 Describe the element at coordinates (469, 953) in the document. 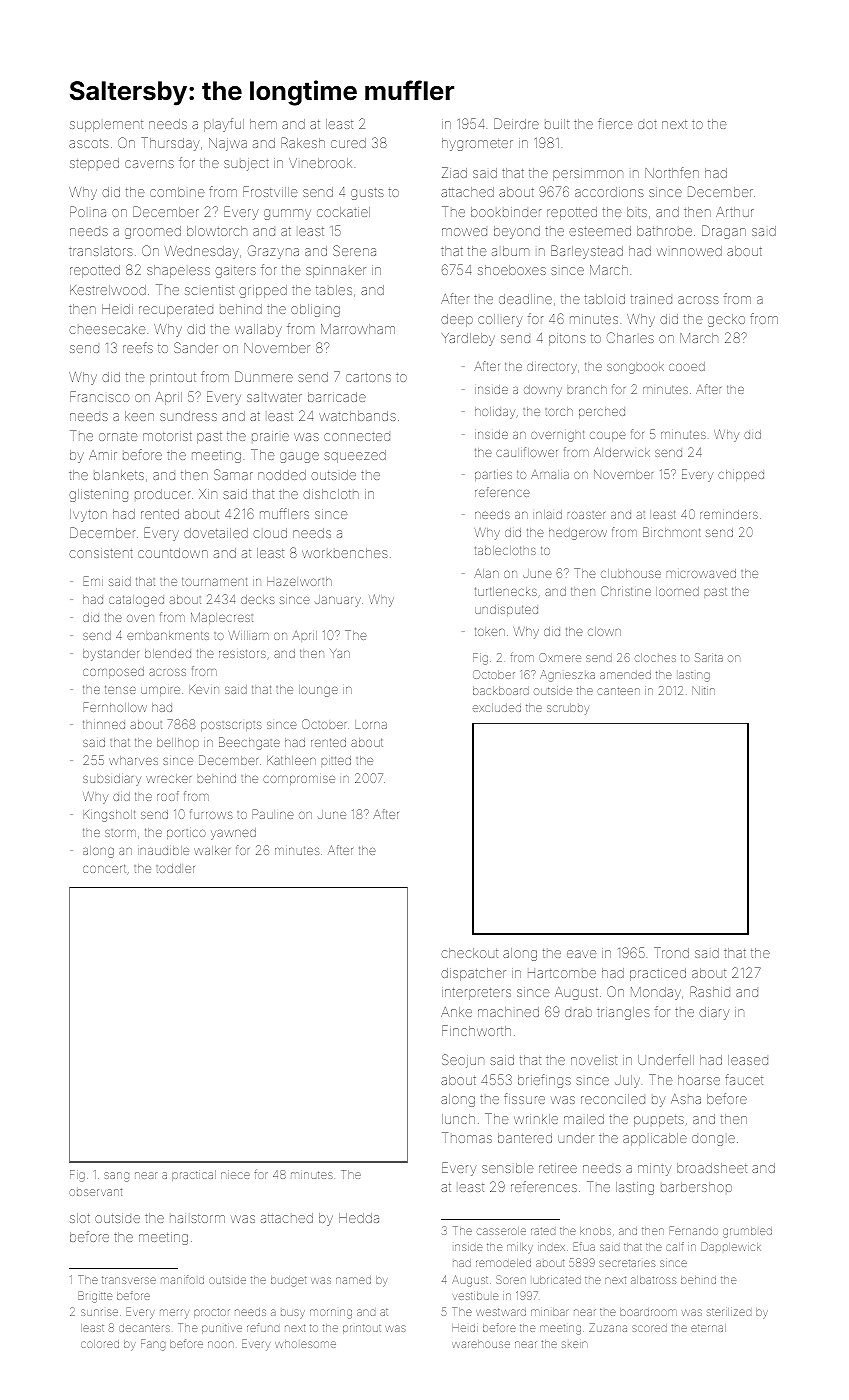

I see `checkout` at that location.
